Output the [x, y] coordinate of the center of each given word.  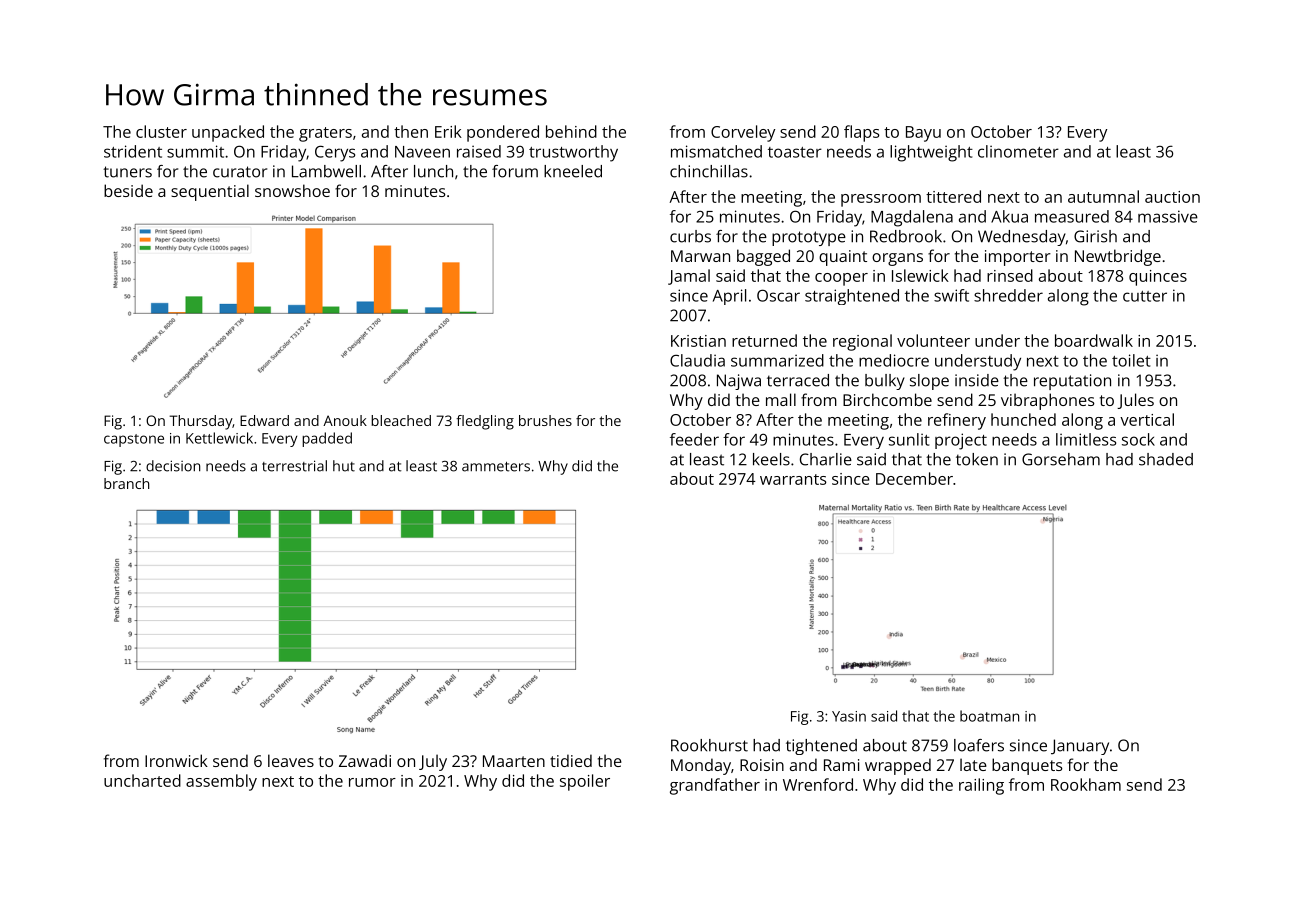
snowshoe [292, 190]
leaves [291, 760]
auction [1172, 197]
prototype [809, 238]
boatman [989, 716]
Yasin [849, 716]
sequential [210, 192]
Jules [1135, 401]
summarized [777, 360]
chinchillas [709, 171]
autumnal [1103, 196]
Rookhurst [709, 745]
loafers [979, 745]
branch [126, 483]
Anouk [345, 420]
